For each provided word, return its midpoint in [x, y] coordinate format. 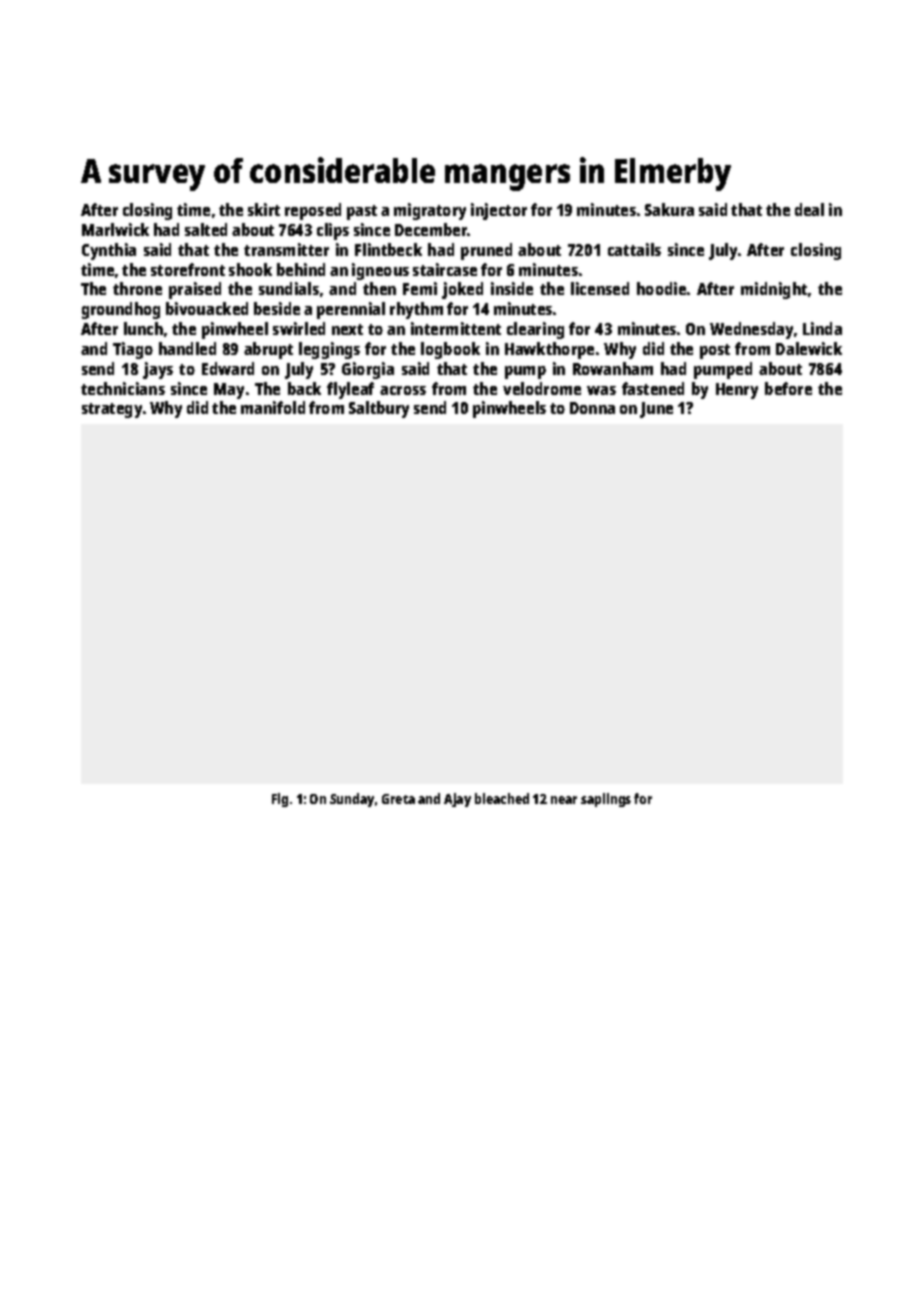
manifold [273, 407]
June [656, 410]
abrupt [268, 350]
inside [512, 288]
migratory [430, 211]
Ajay [457, 800]
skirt [264, 209]
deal [809, 209]
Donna [592, 408]
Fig [280, 800]
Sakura [669, 209]
